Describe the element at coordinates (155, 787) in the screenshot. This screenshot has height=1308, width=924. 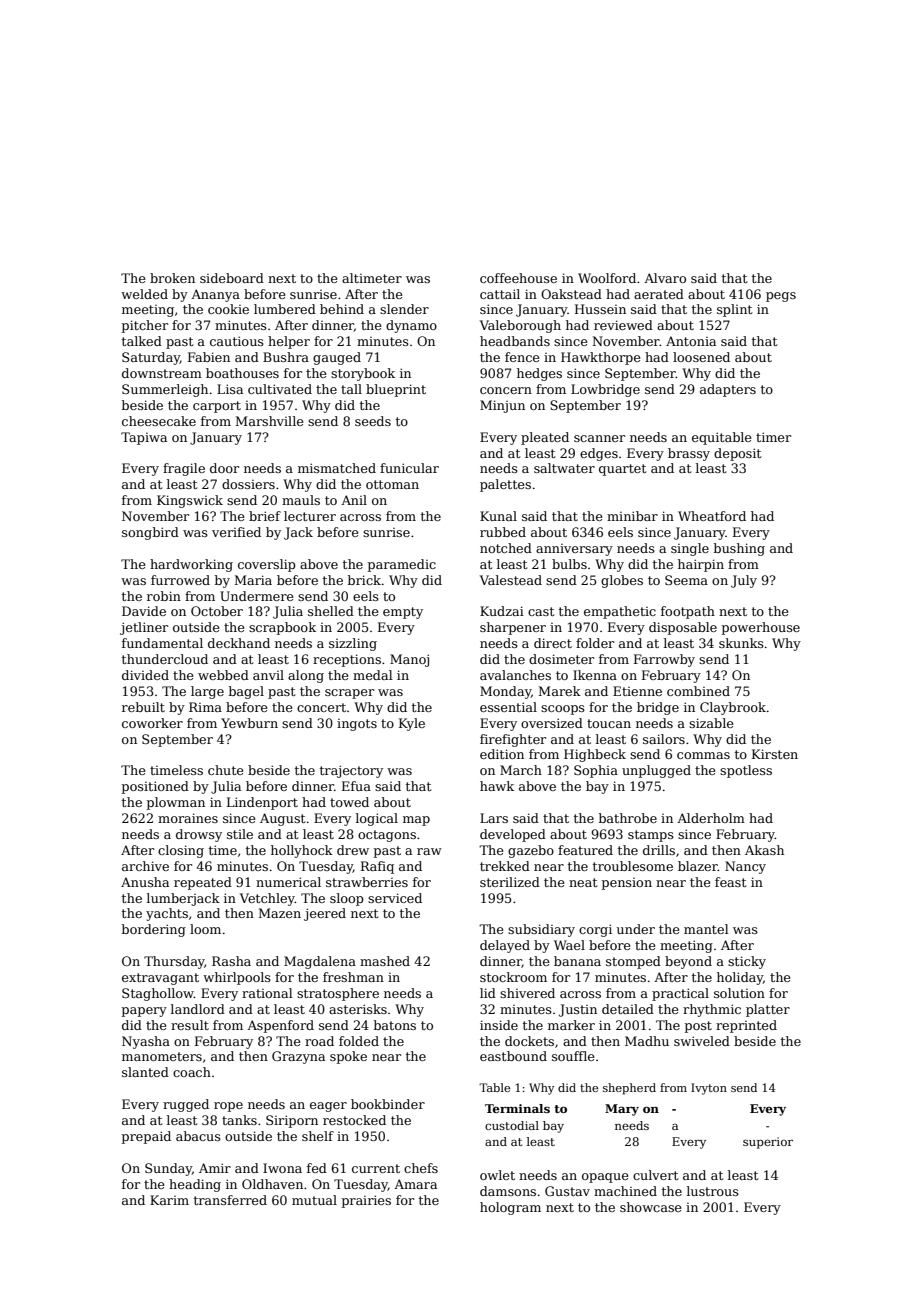
I see `positioned` at that location.
